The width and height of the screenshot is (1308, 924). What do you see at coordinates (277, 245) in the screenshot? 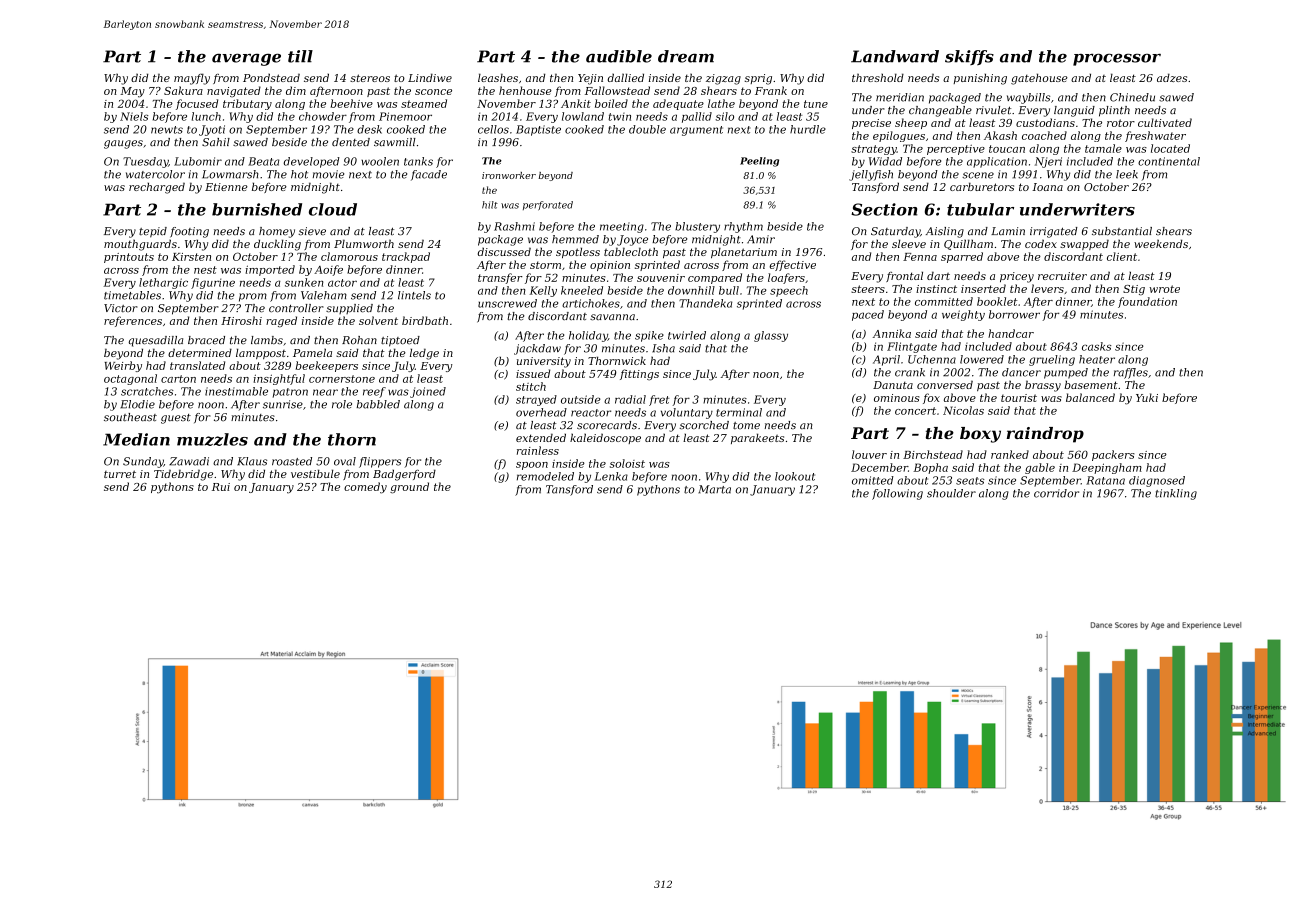
I see `duckling` at bounding box center [277, 245].
